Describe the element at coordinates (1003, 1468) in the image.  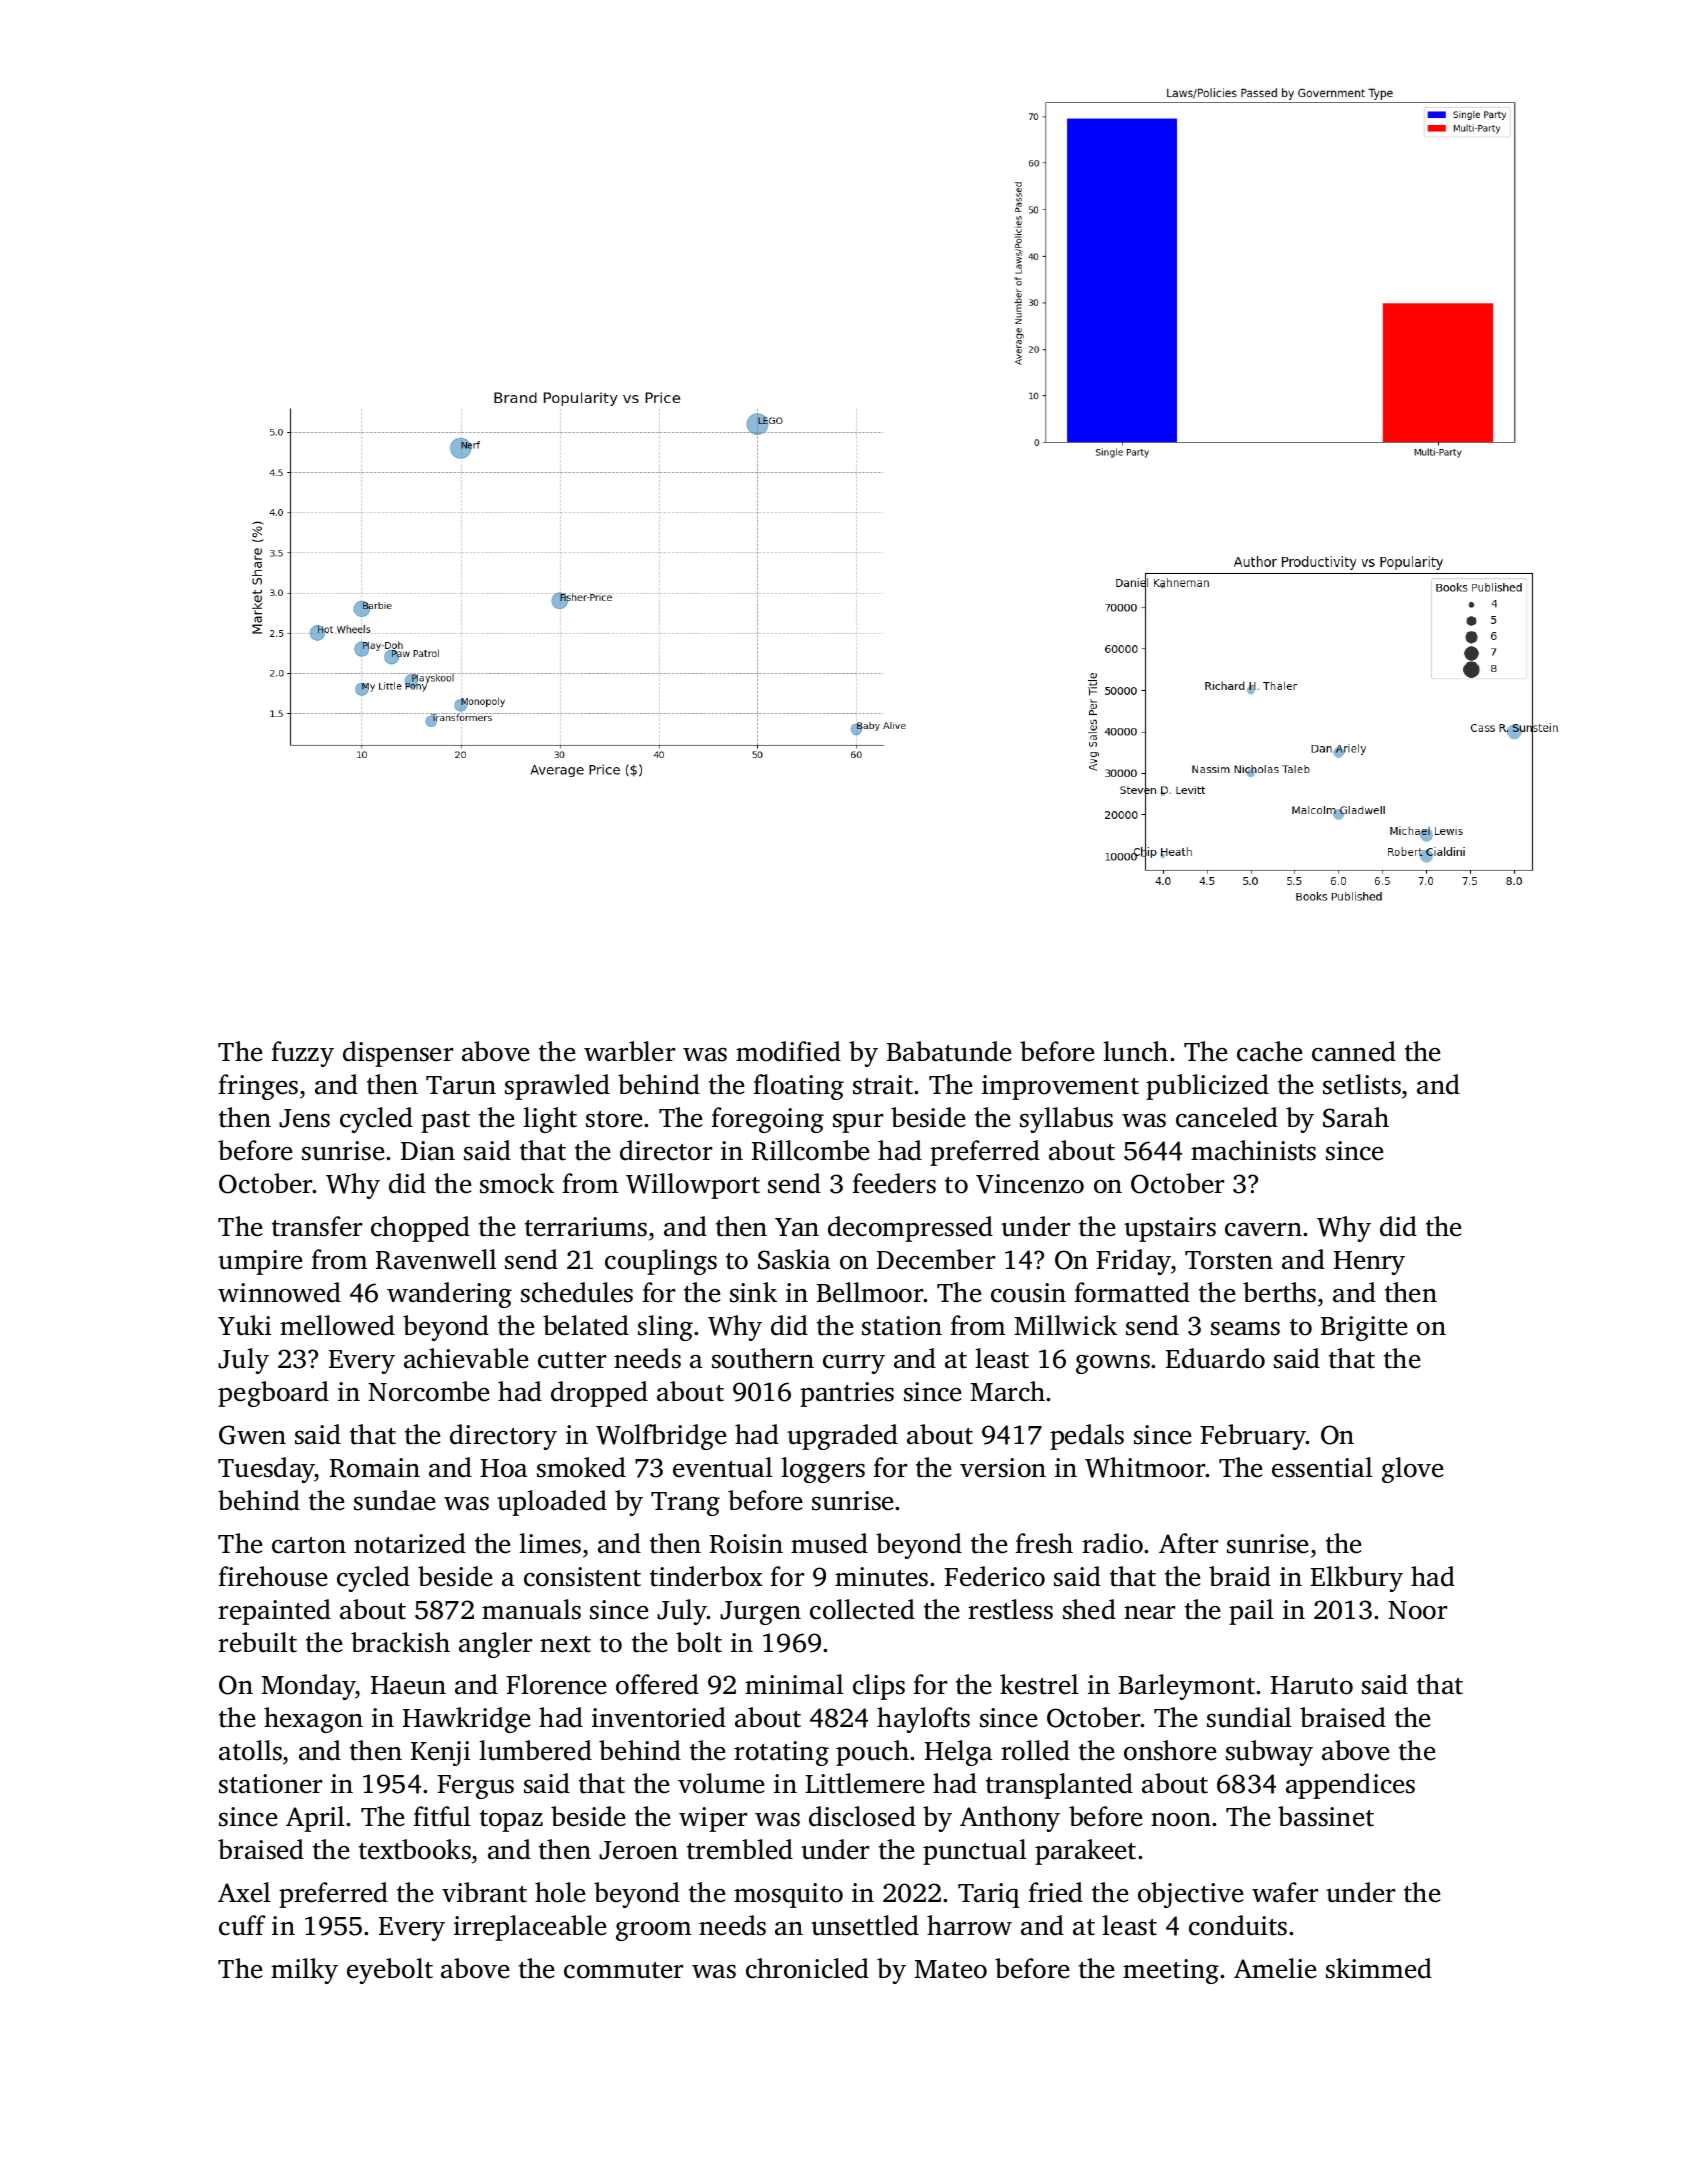
I see `version` at that location.
